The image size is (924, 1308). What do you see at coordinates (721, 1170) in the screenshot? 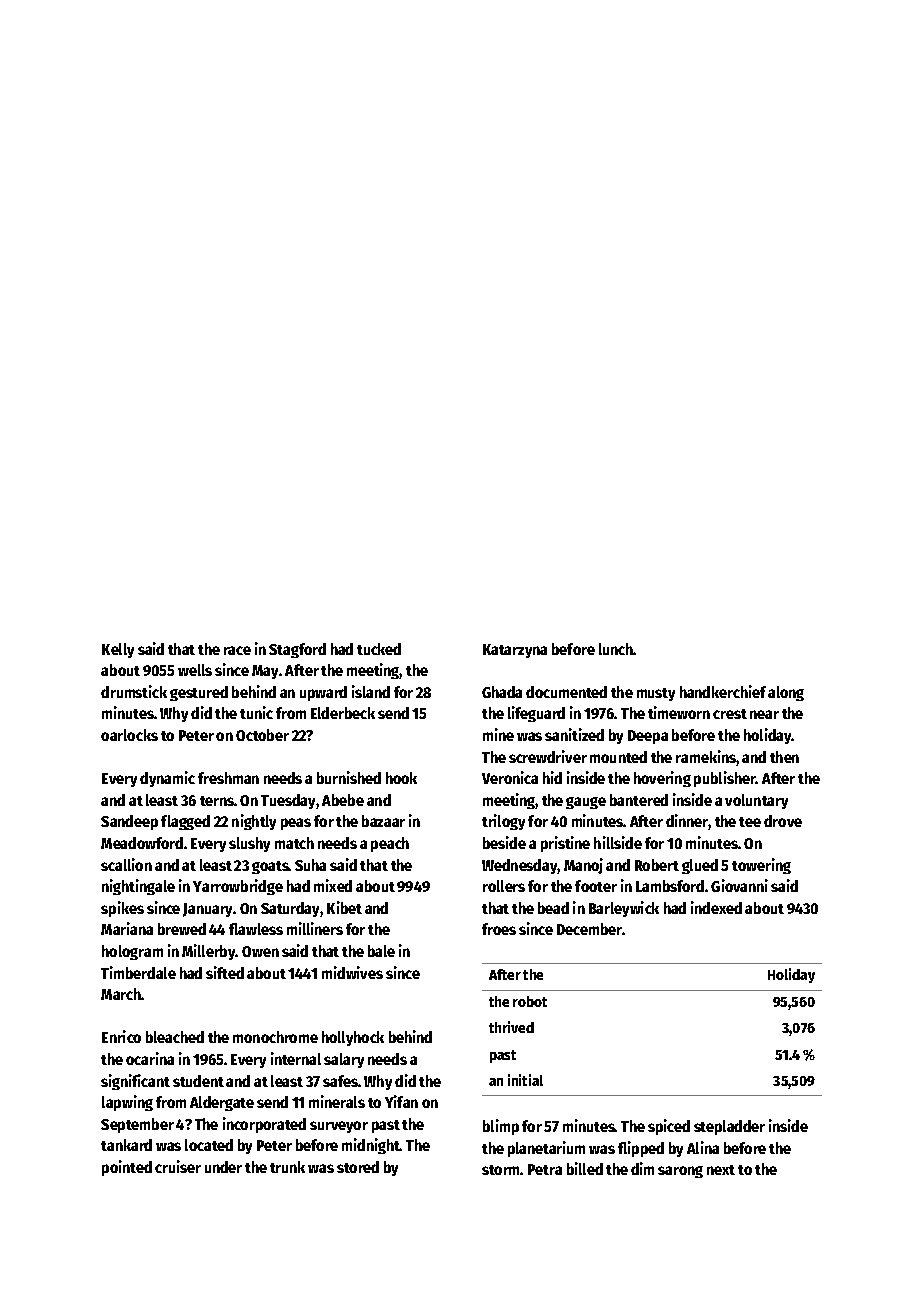
I see `next` at bounding box center [721, 1170].
